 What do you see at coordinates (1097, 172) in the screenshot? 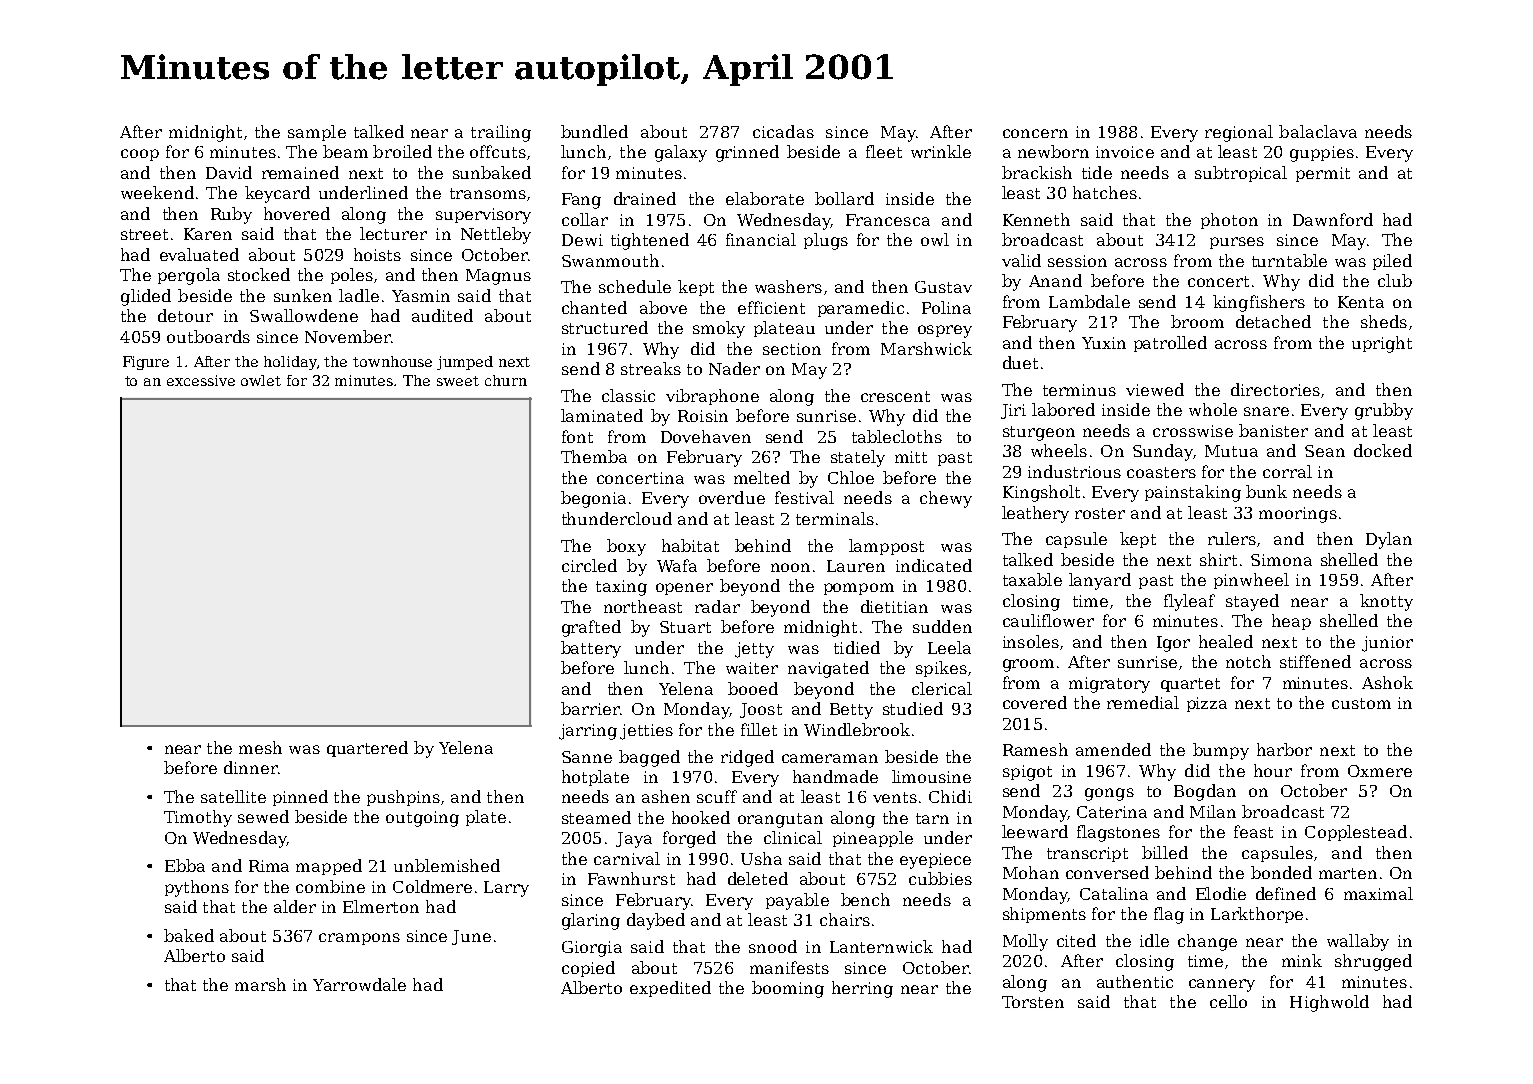
I see `tide` at bounding box center [1097, 172].
